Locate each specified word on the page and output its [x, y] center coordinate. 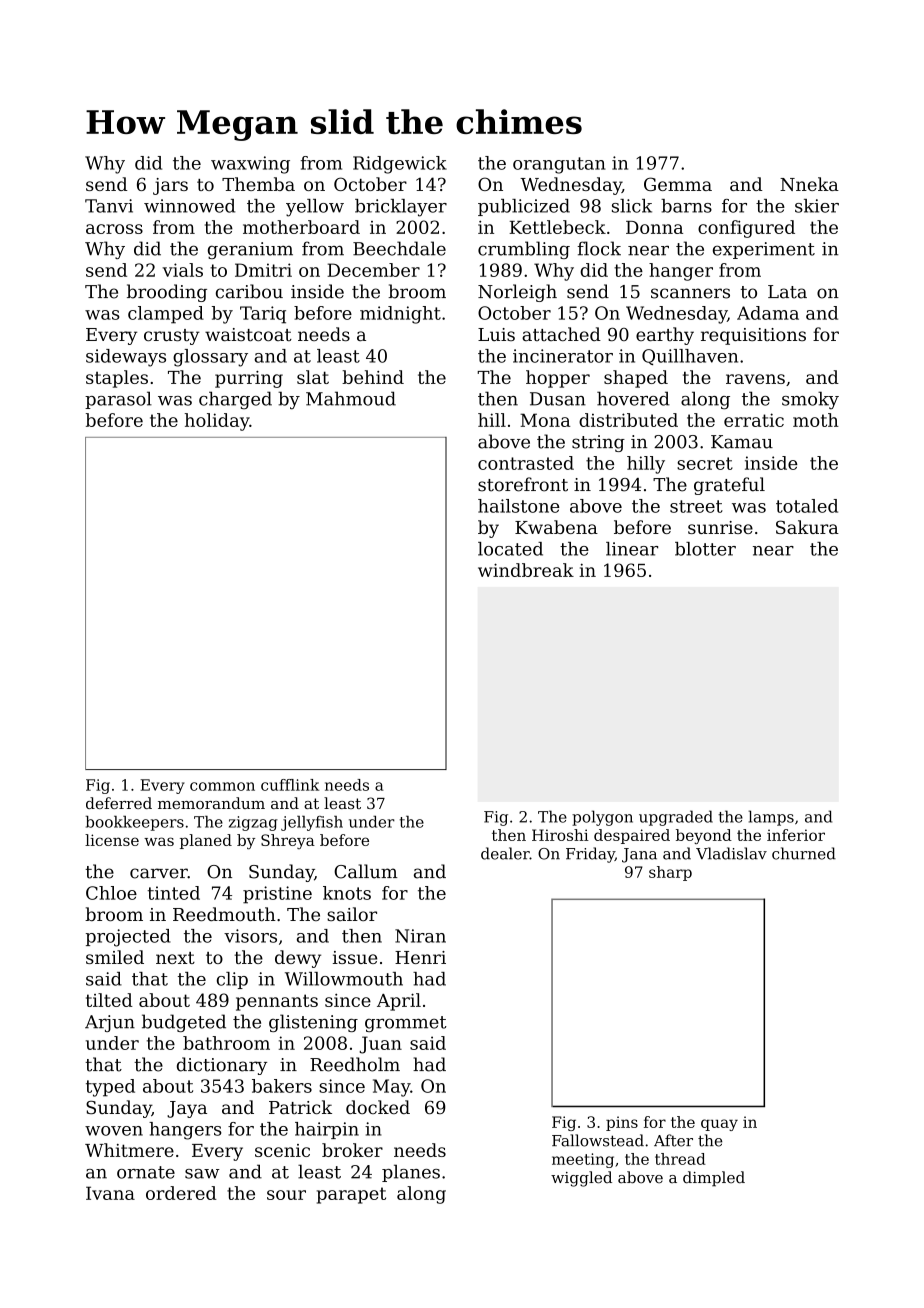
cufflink [290, 785]
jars [170, 186]
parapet [351, 1195]
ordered [181, 1193]
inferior [796, 835]
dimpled [714, 1179]
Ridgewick [400, 165]
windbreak [526, 570]
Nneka [809, 184]
